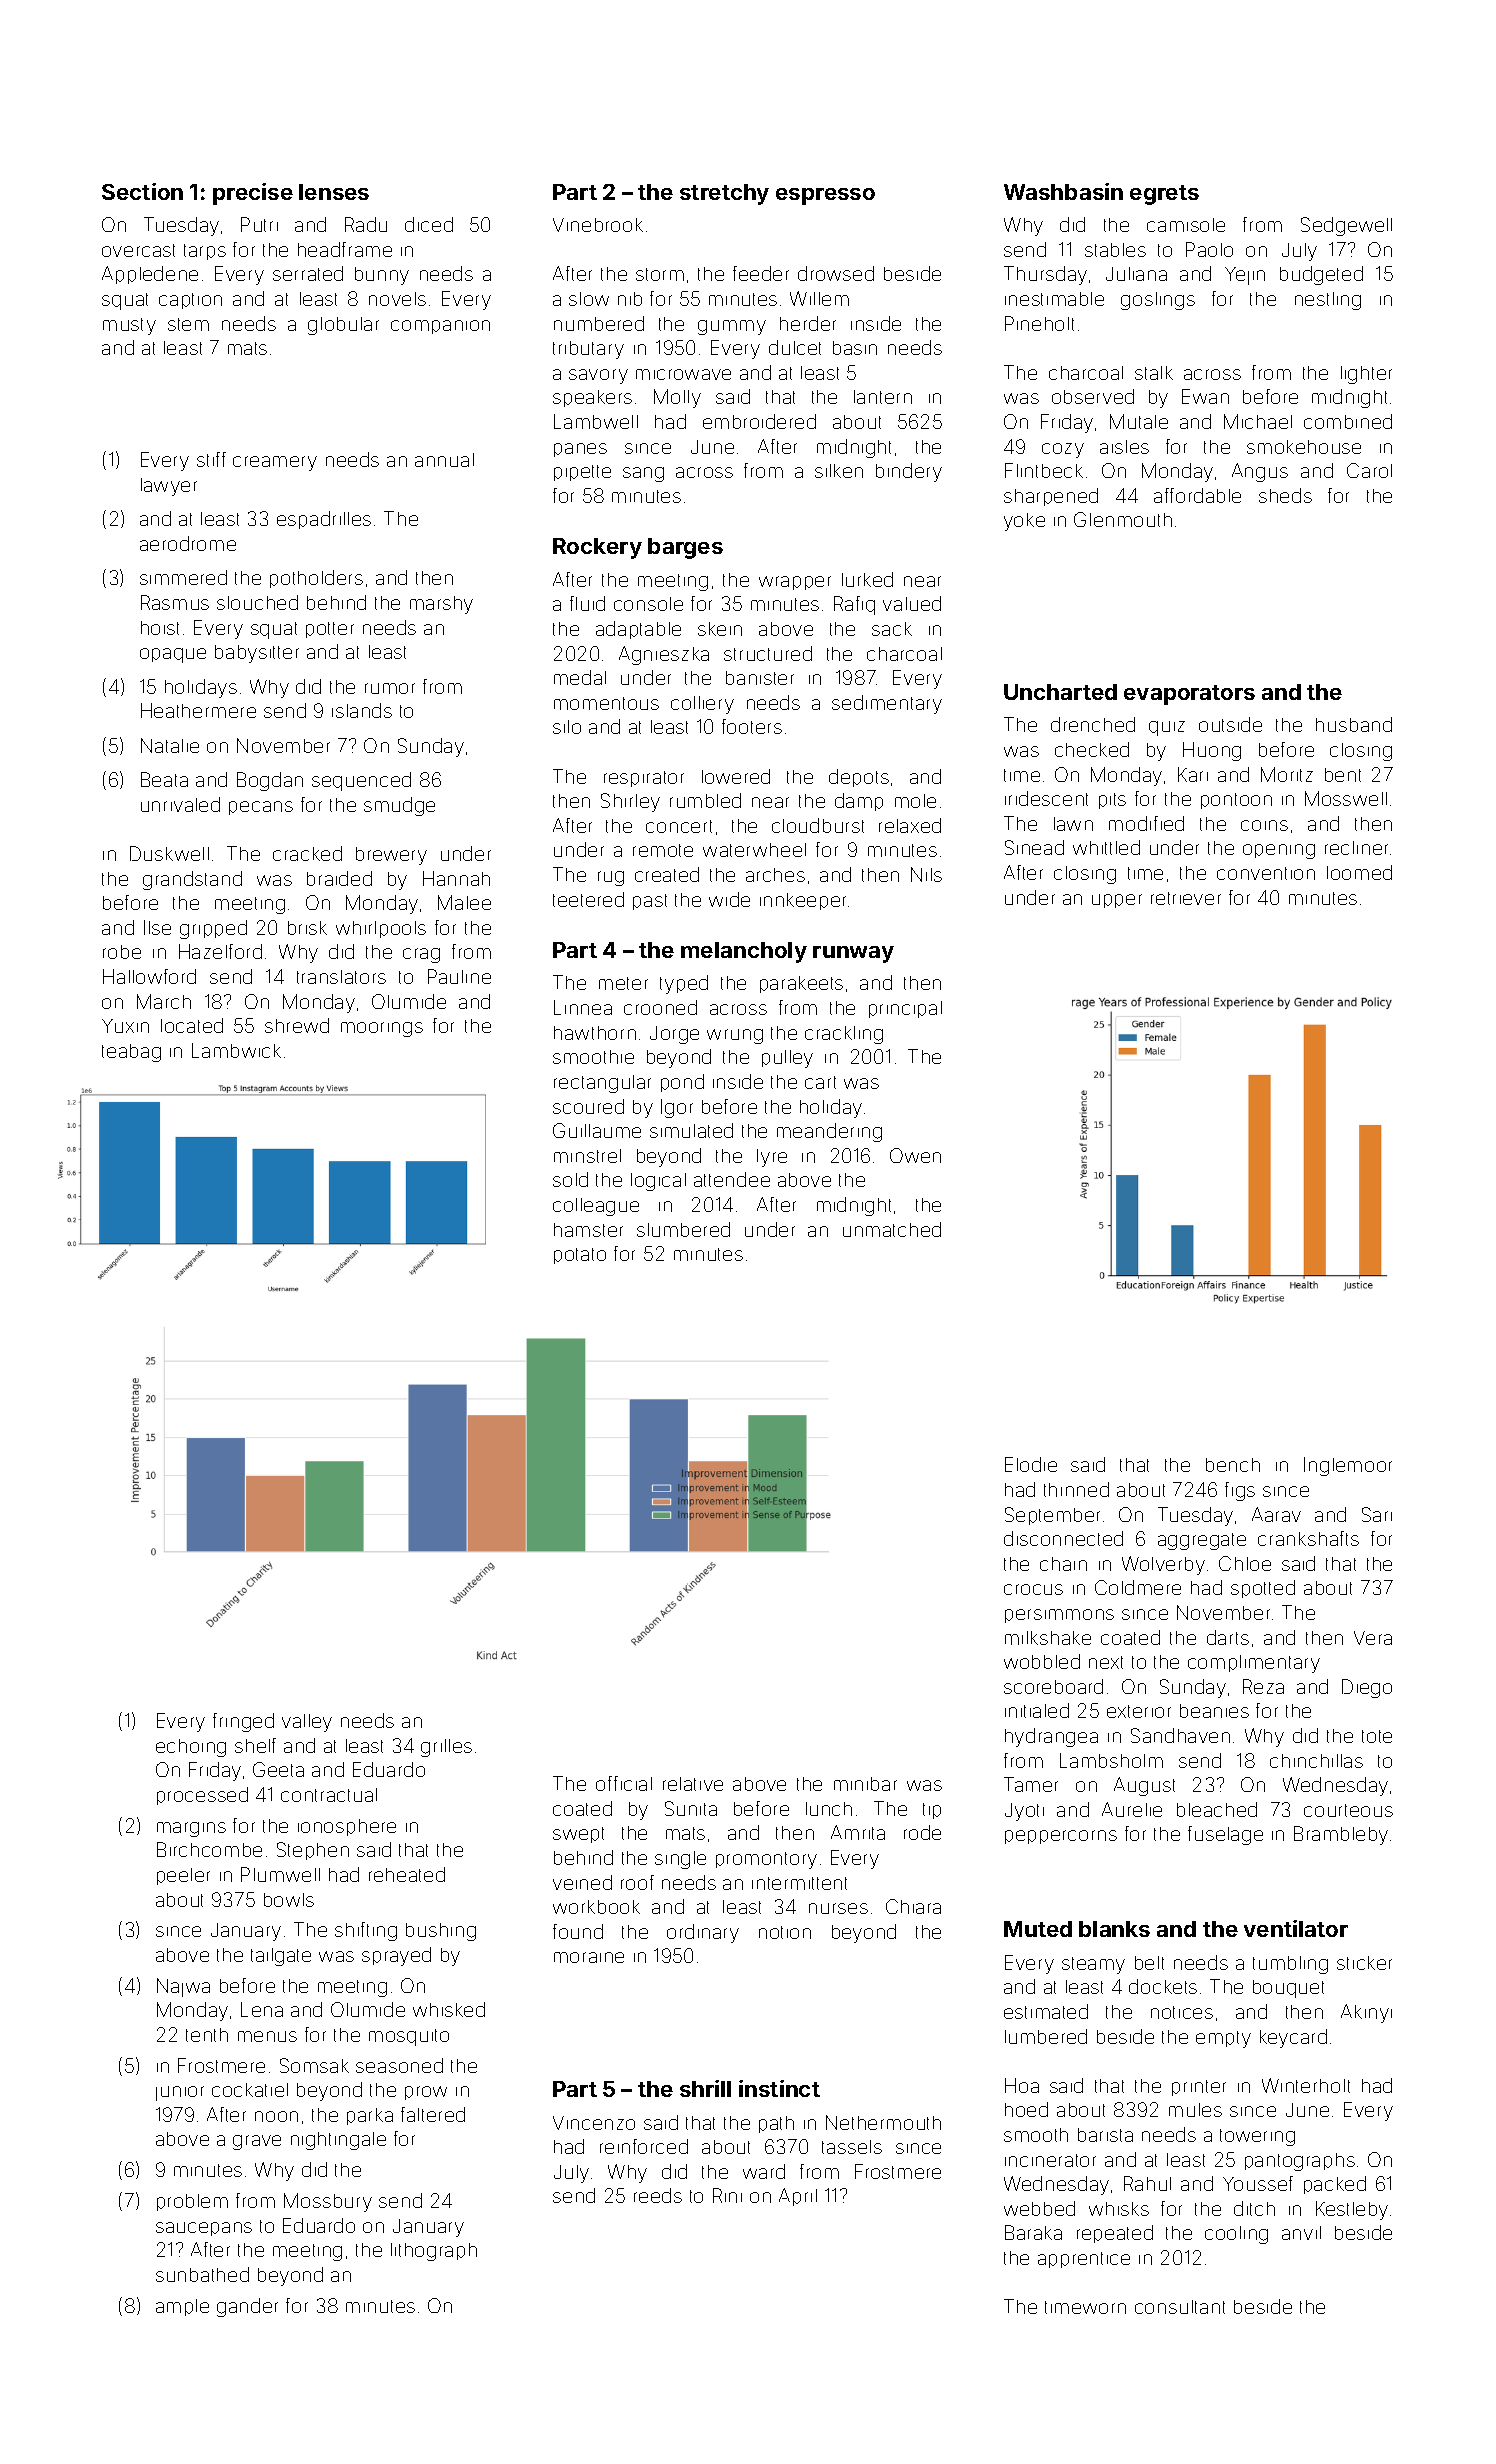  Describe the element at coordinates (724, 194) in the page. I see `stretchy` at that location.
